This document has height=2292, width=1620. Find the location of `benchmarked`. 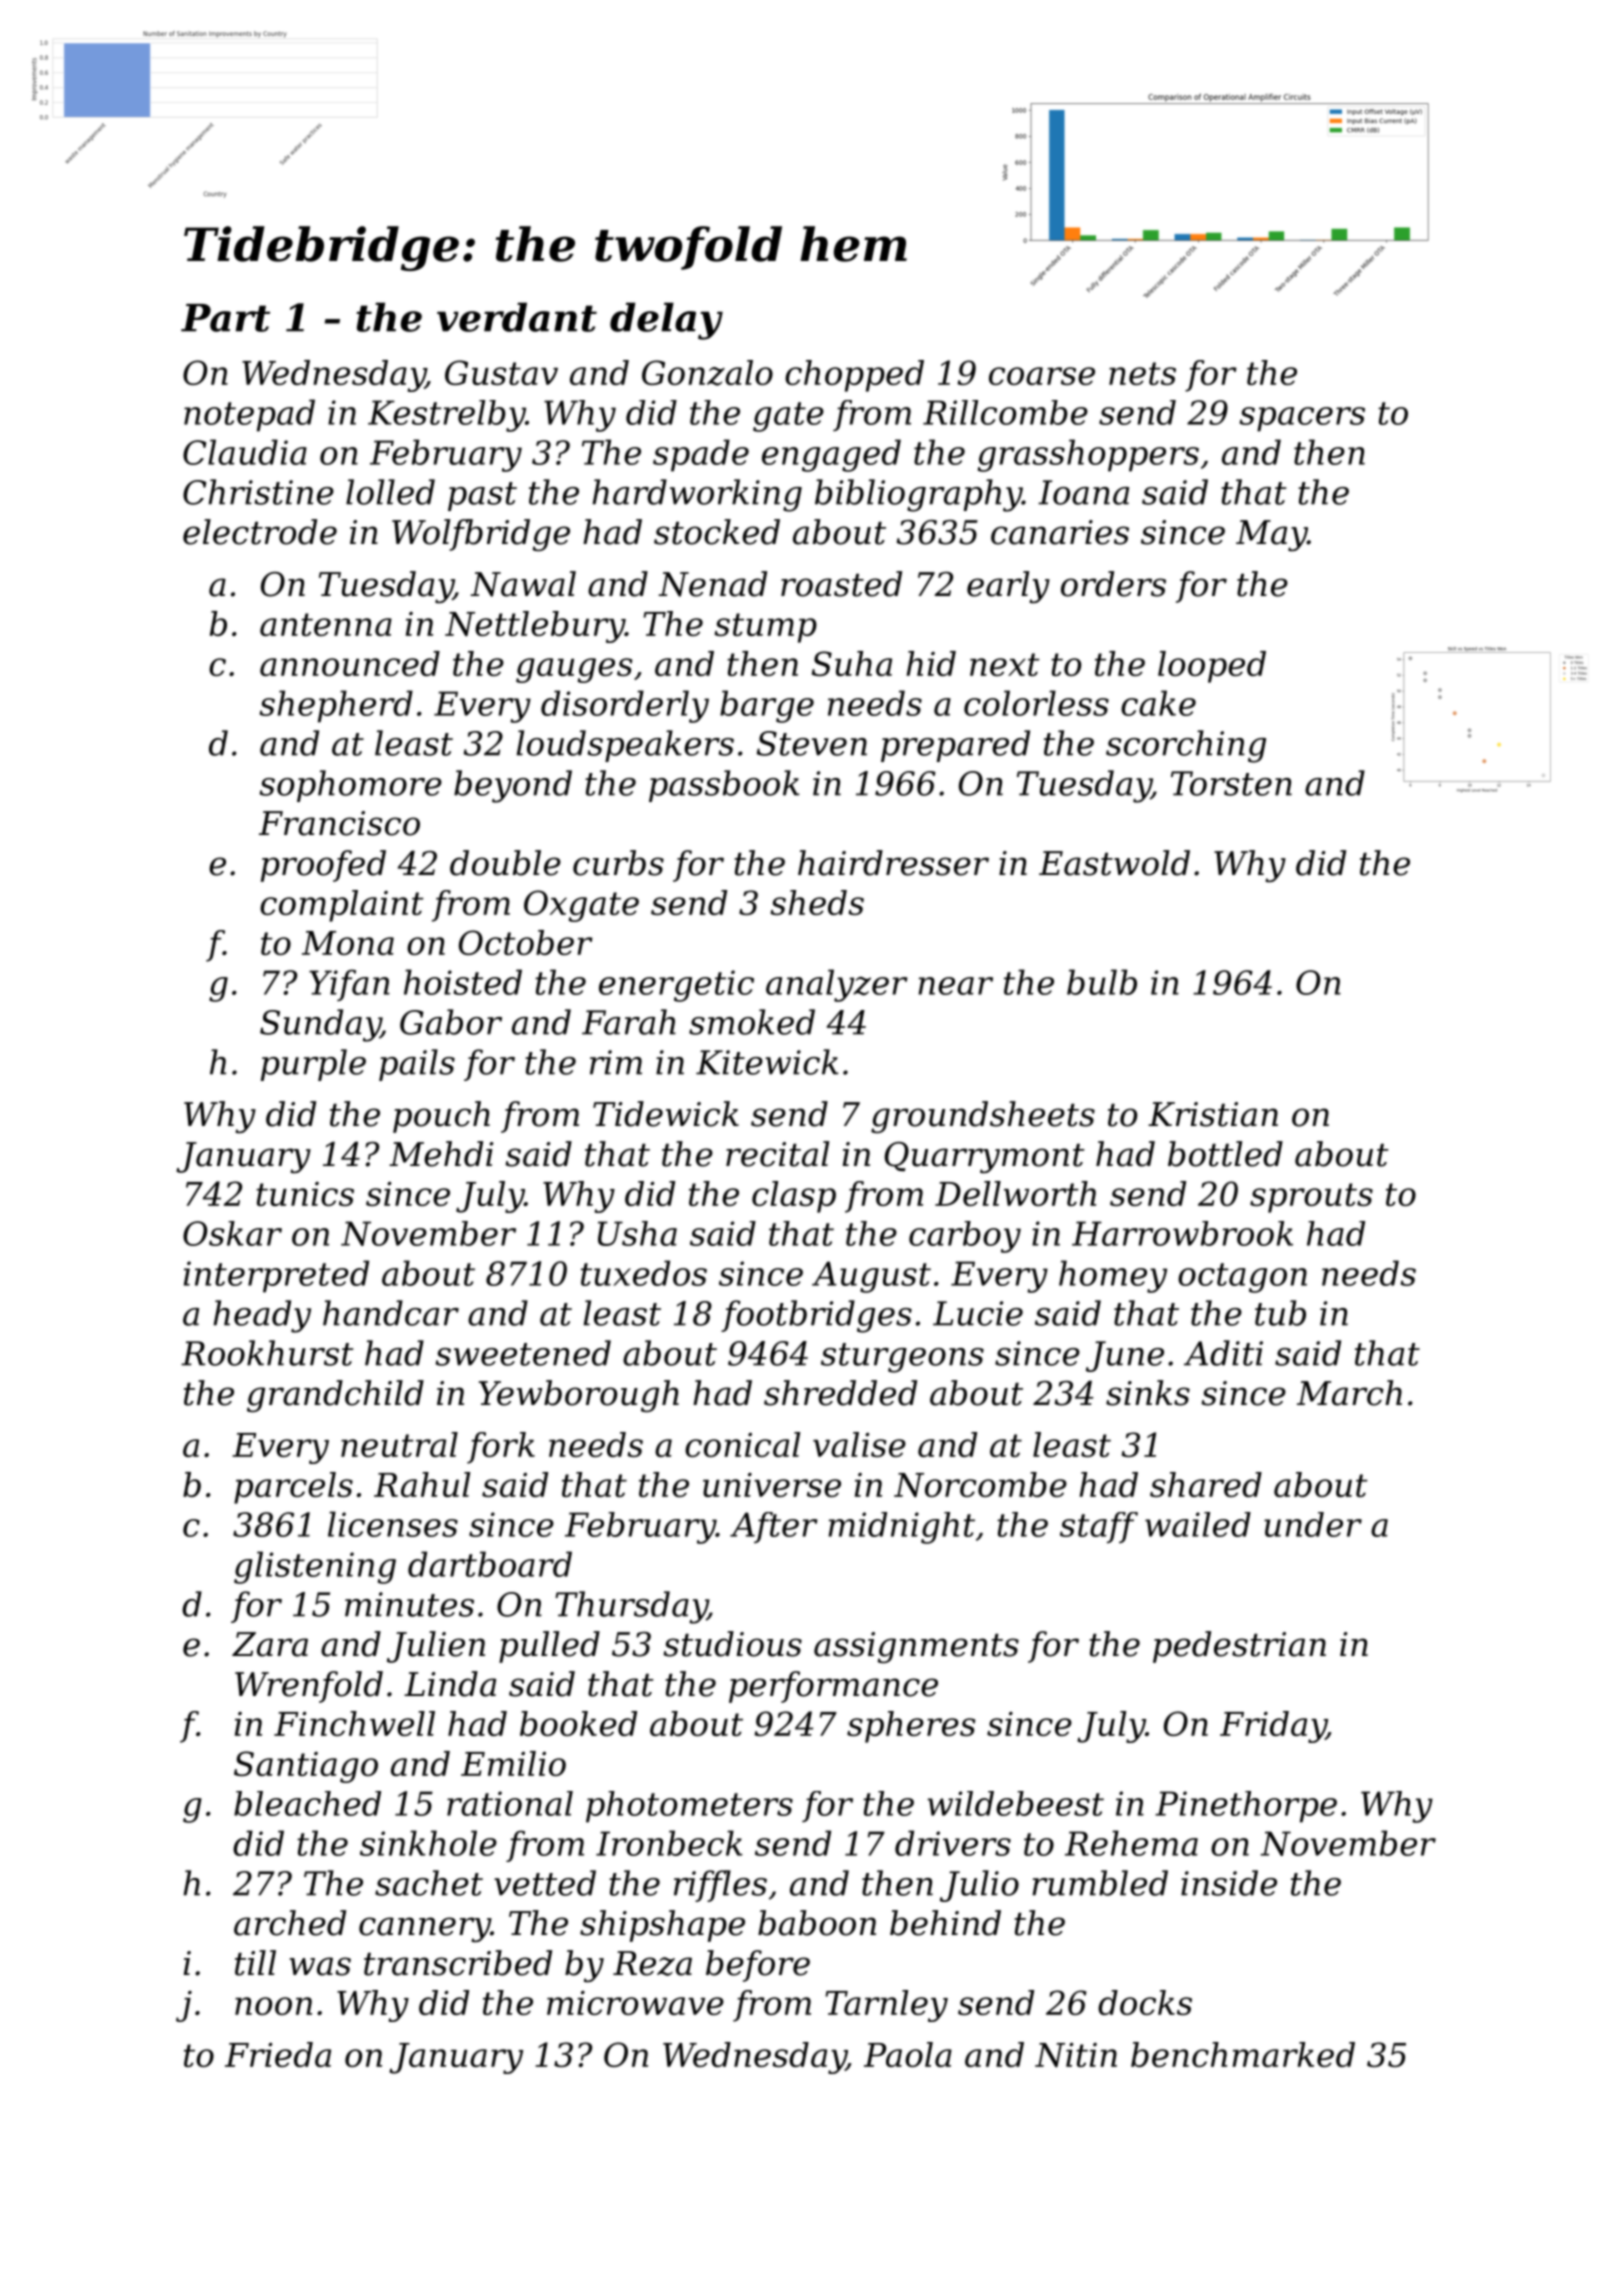

benchmarked is located at coordinates (1243, 2054).
